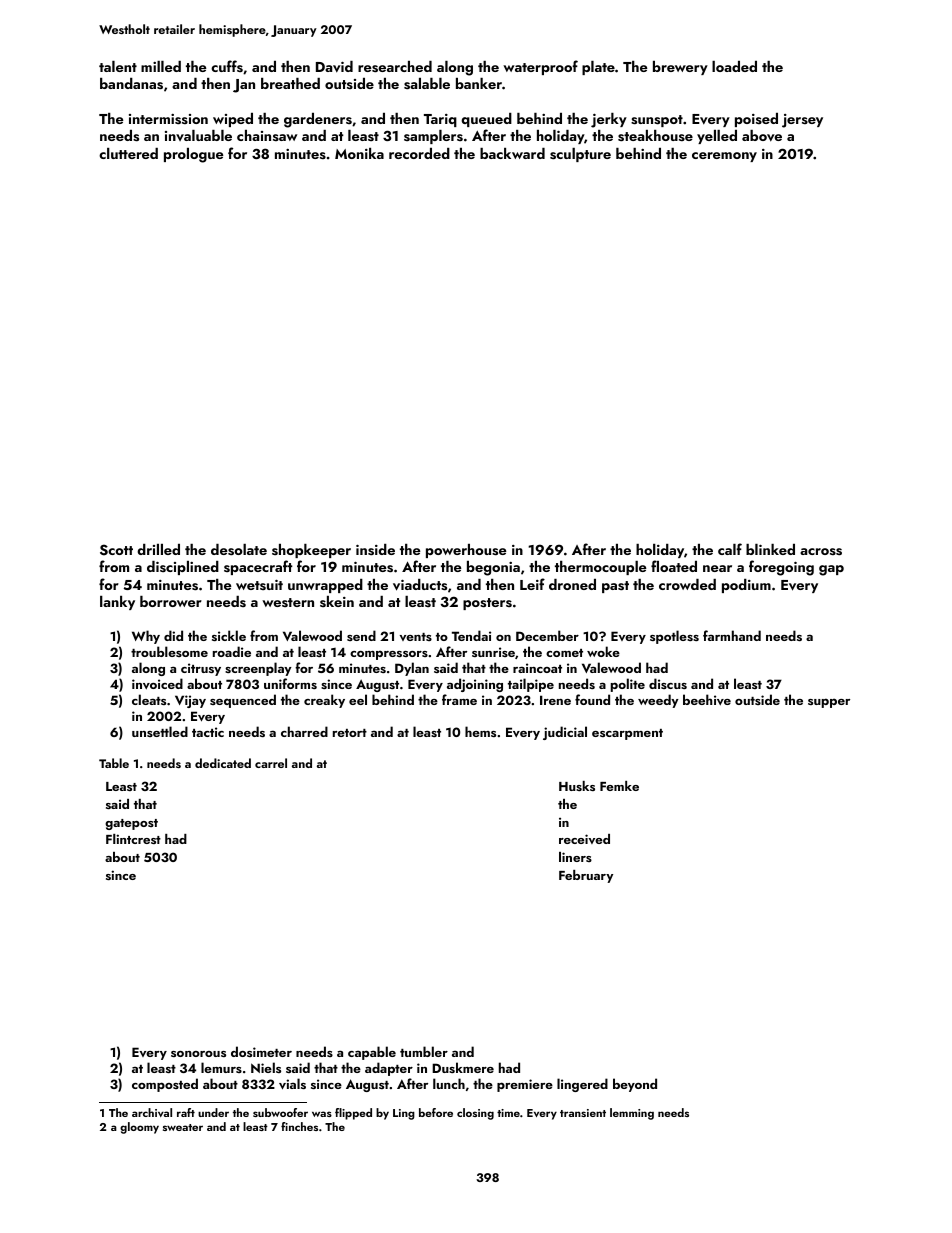  Describe the element at coordinates (372, 1053) in the screenshot. I see `capable` at that location.
